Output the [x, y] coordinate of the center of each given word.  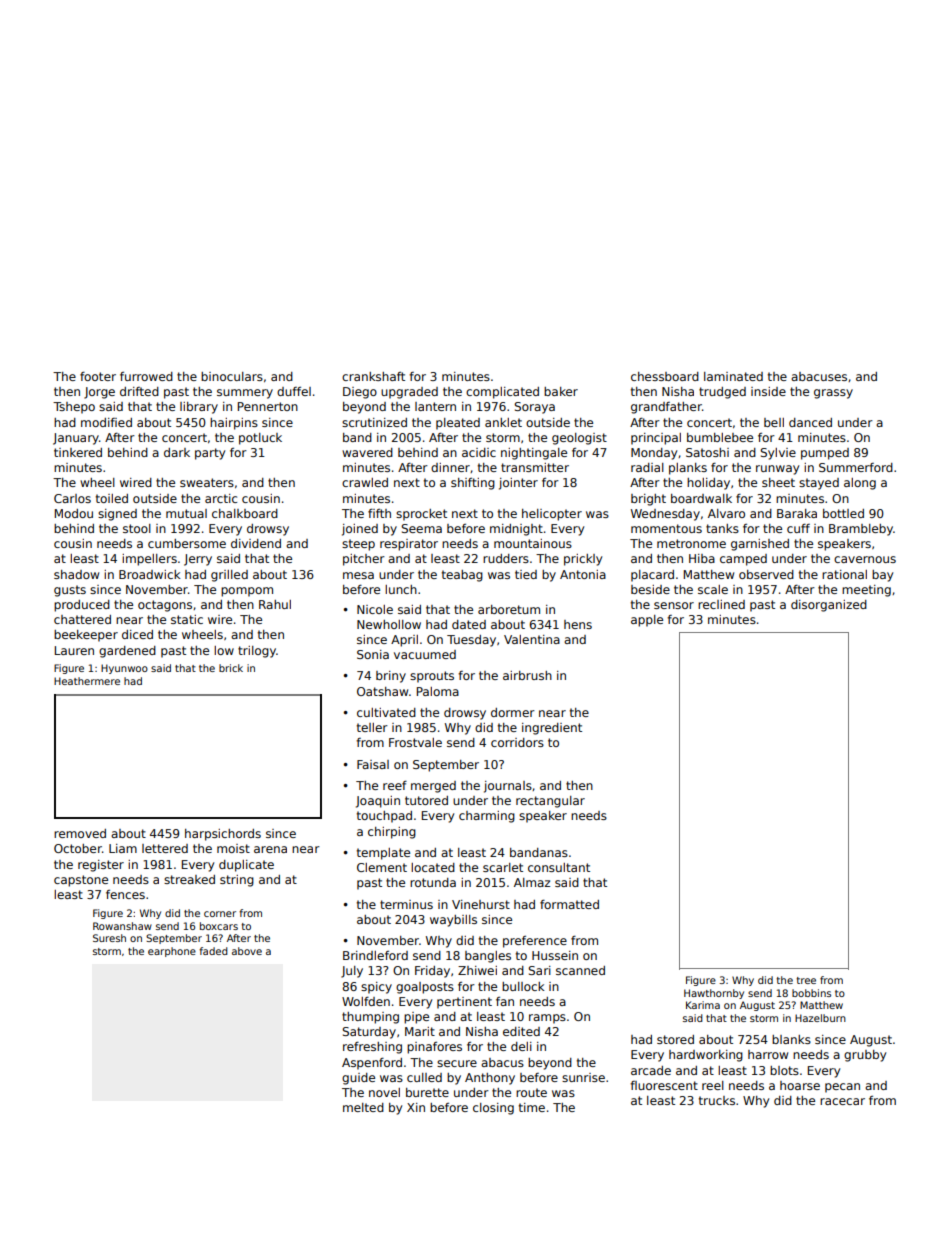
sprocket [421, 515]
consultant [559, 867]
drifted [139, 391]
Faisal [373, 764]
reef [395, 785]
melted [363, 1107]
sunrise [583, 1077]
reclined [721, 604]
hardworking [706, 1056]
